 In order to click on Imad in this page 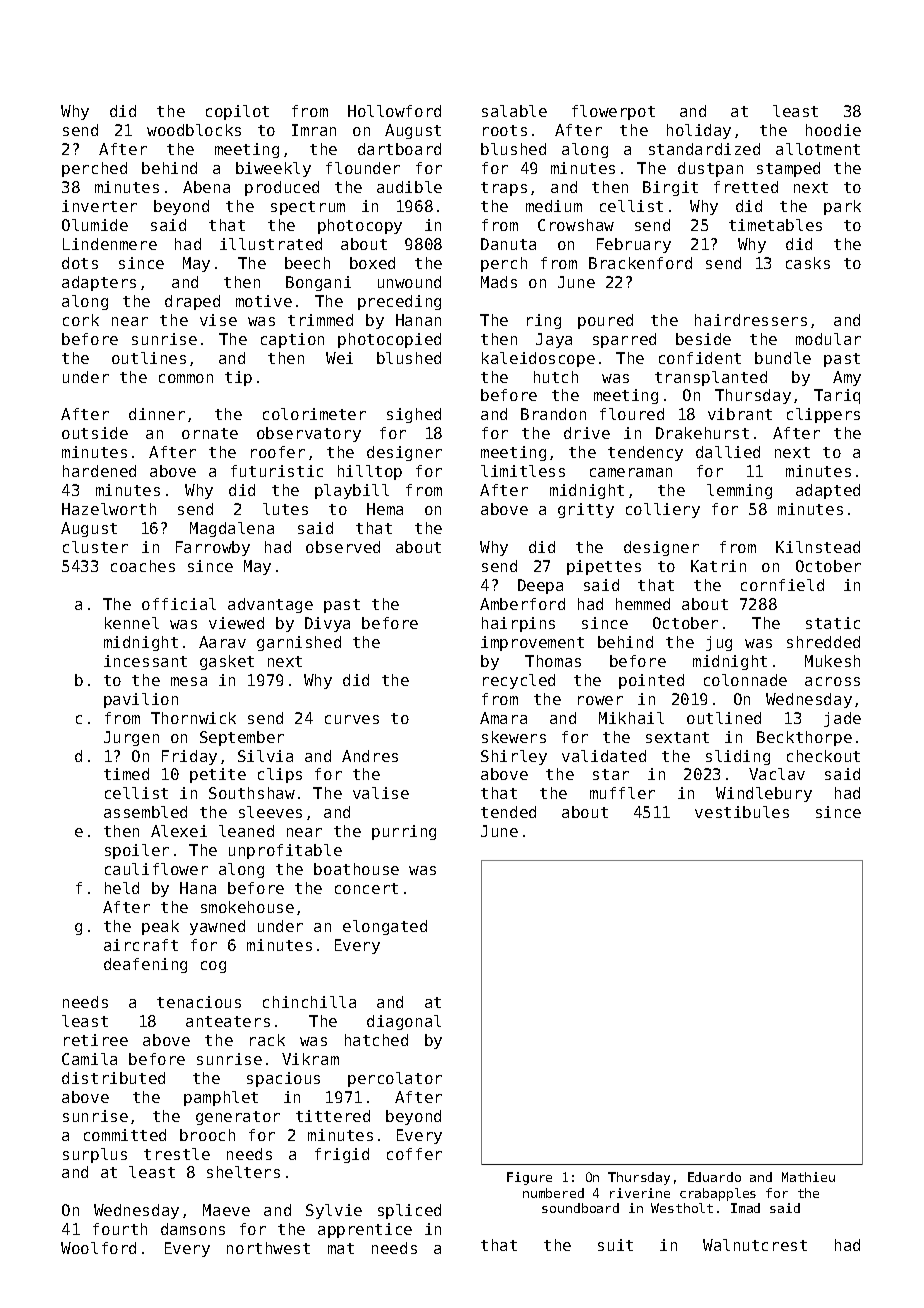, I will do `click(745, 1208)`.
